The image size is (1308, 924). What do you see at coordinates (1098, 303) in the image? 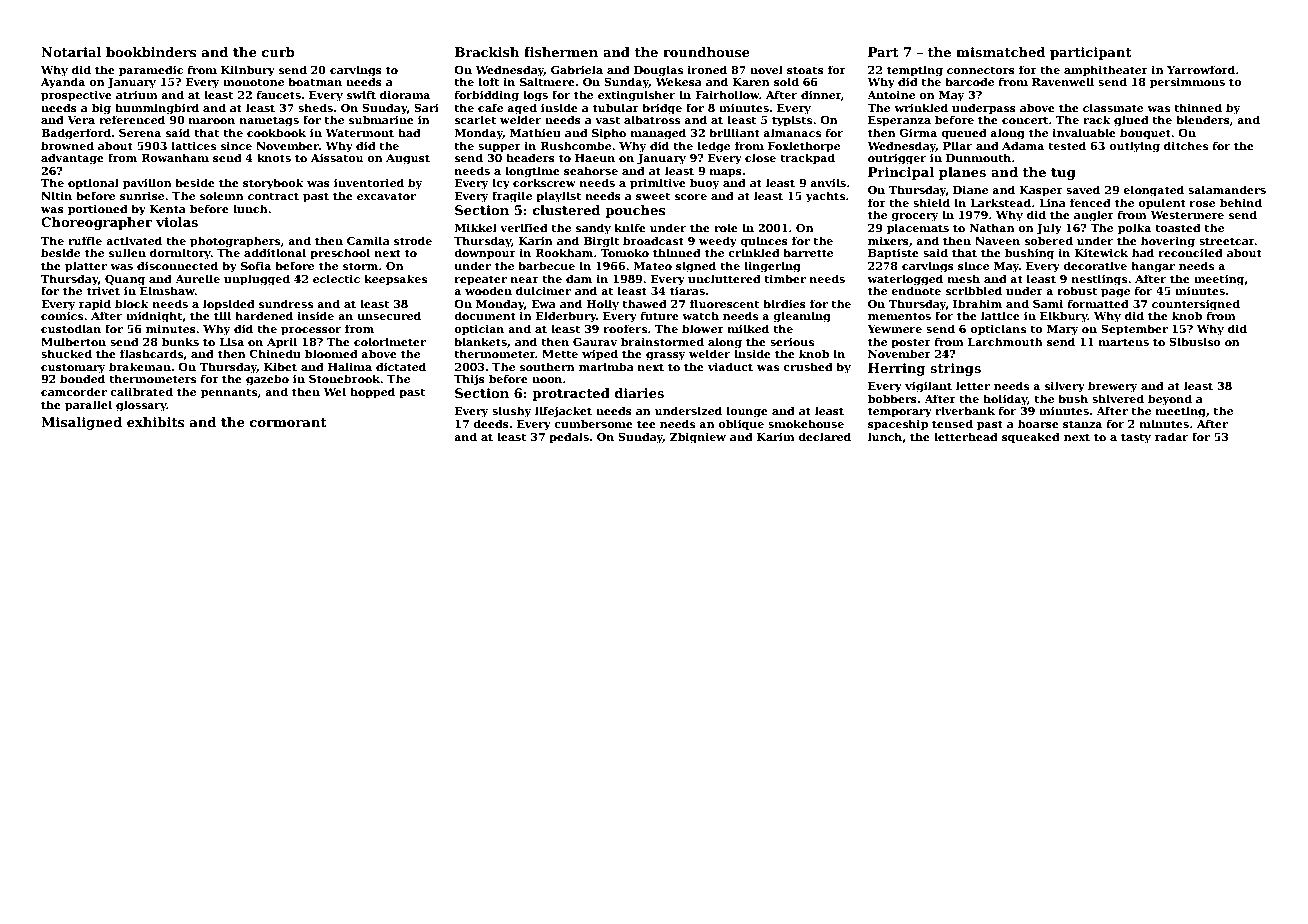
I see `formatted` at bounding box center [1098, 303].
